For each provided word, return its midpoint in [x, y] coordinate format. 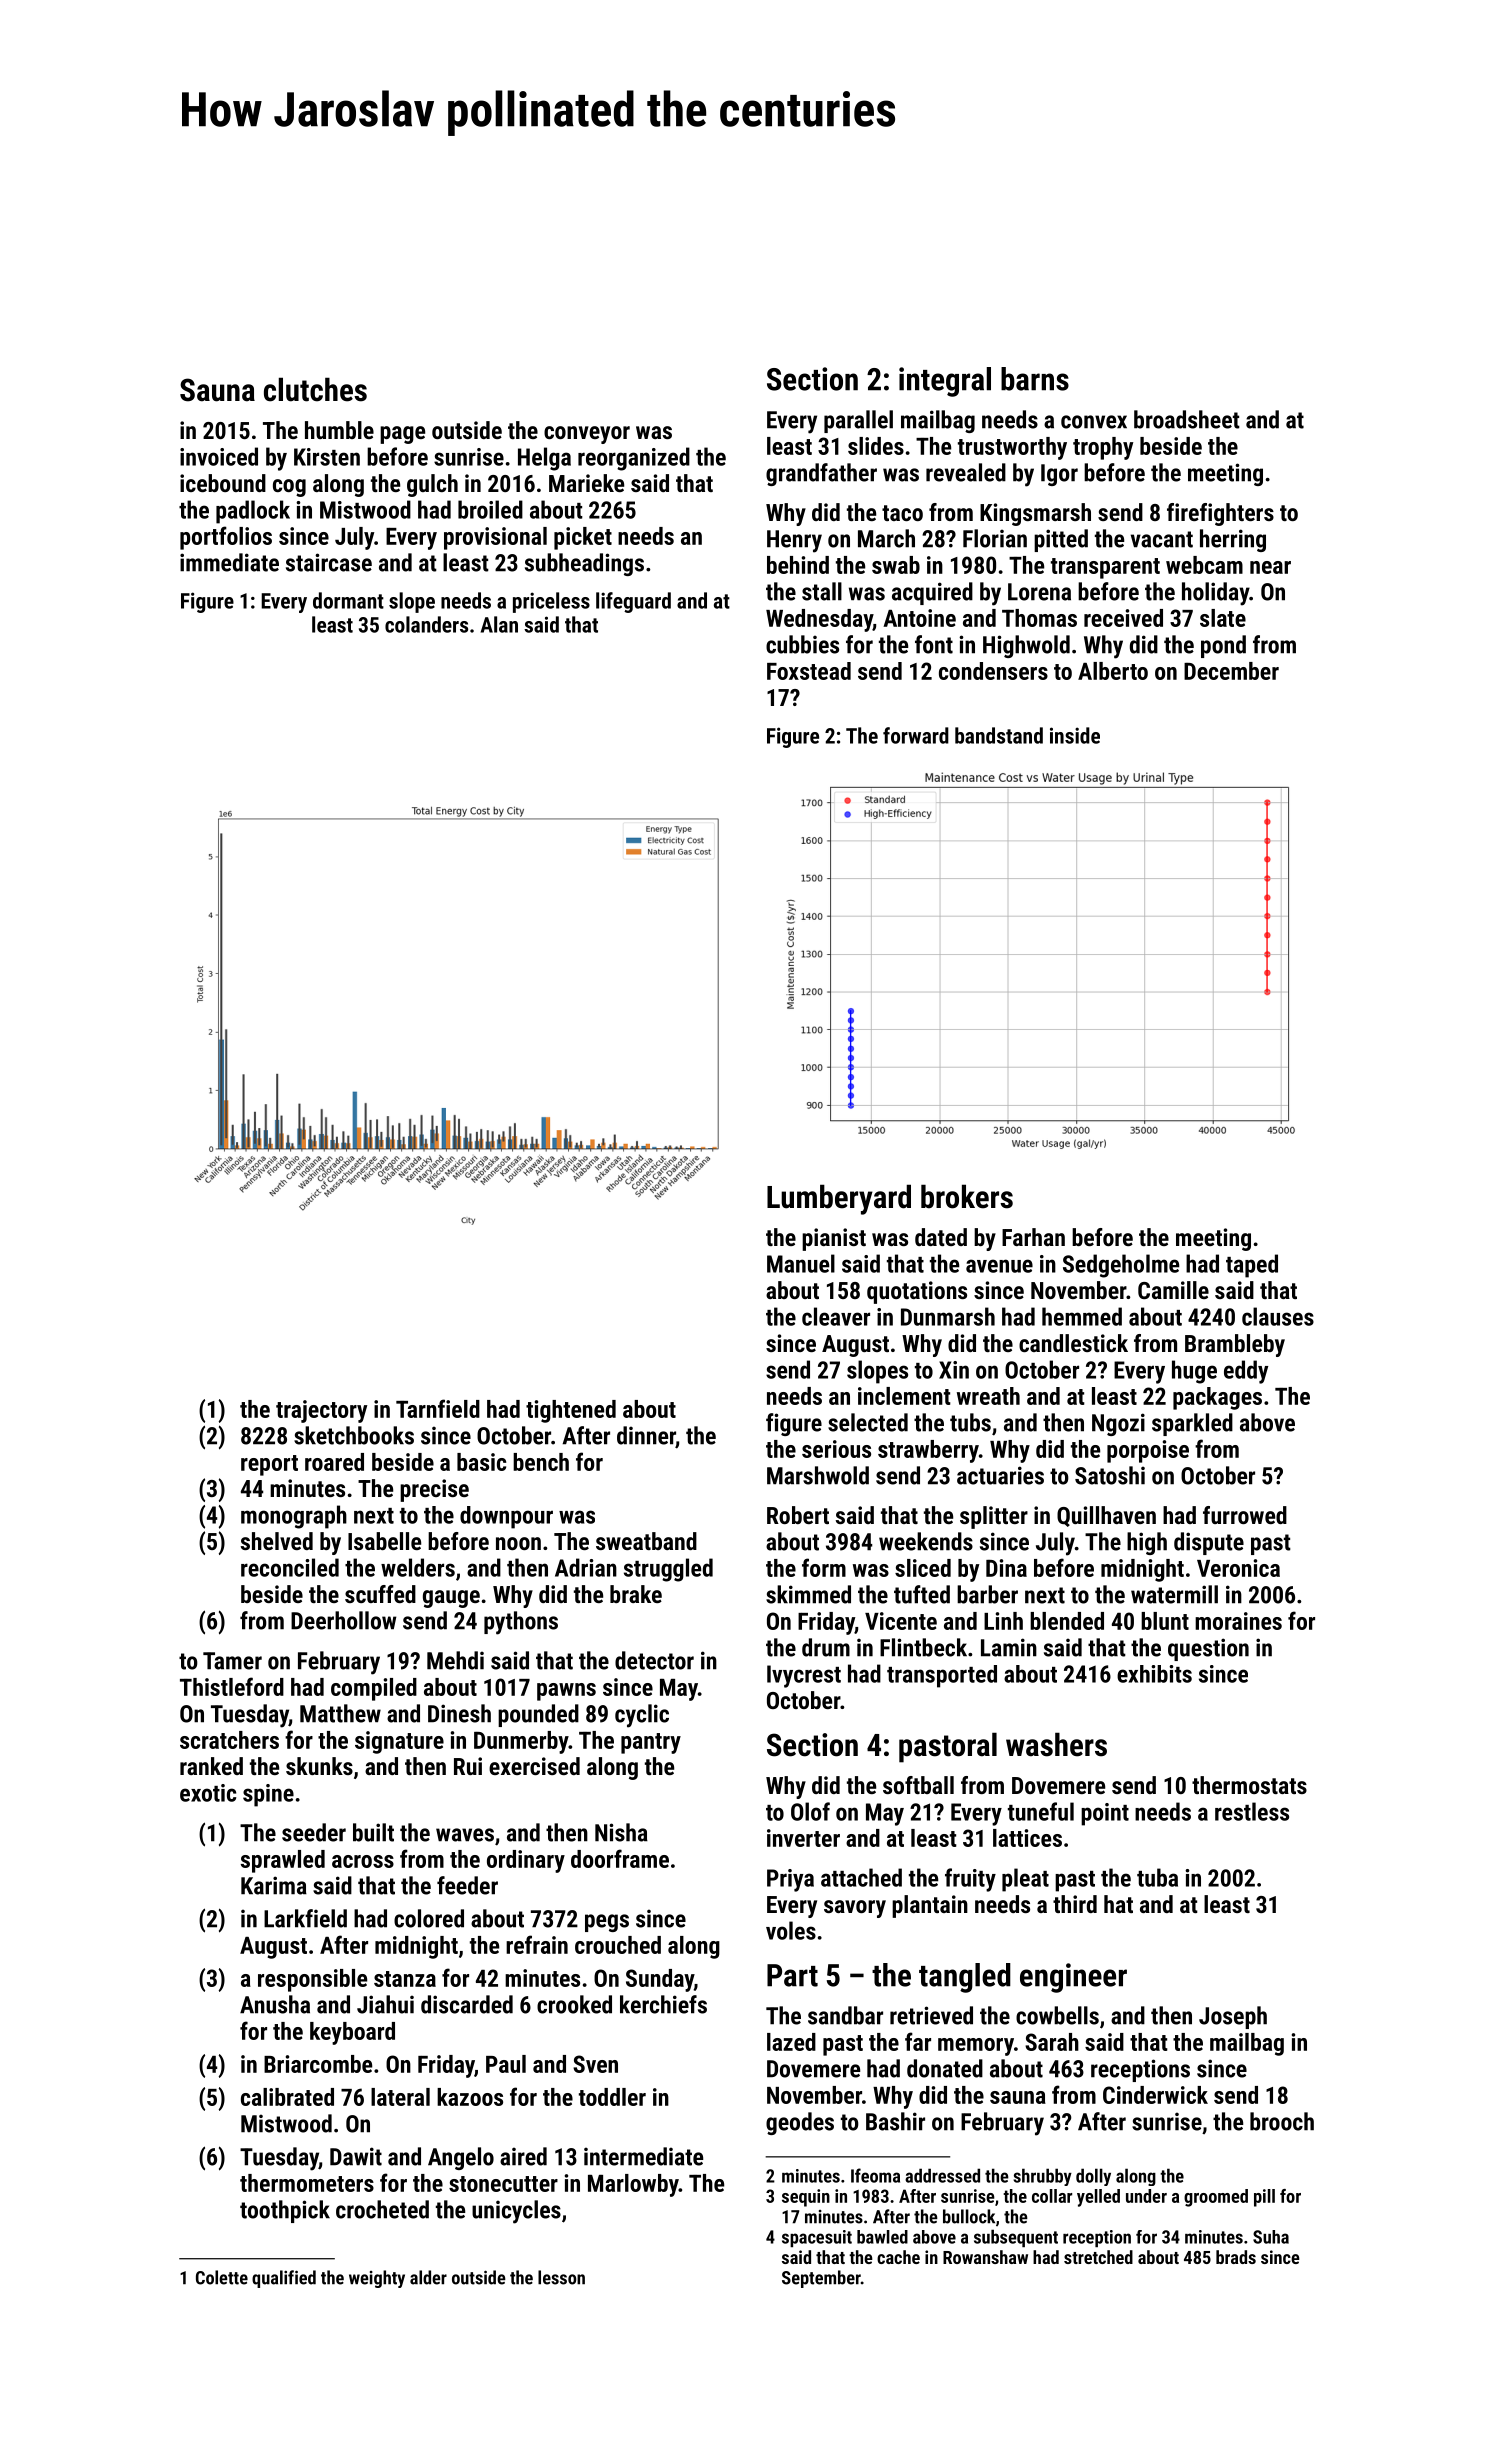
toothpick [285, 2211]
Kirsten [327, 457]
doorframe [620, 1858]
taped [1252, 1266]
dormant [348, 600]
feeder [467, 1885]
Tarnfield [438, 1408]
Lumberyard [839, 1199]
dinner [646, 1436]
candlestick [1073, 1343]
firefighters [1220, 514]
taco [902, 513]
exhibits [1154, 1674]
